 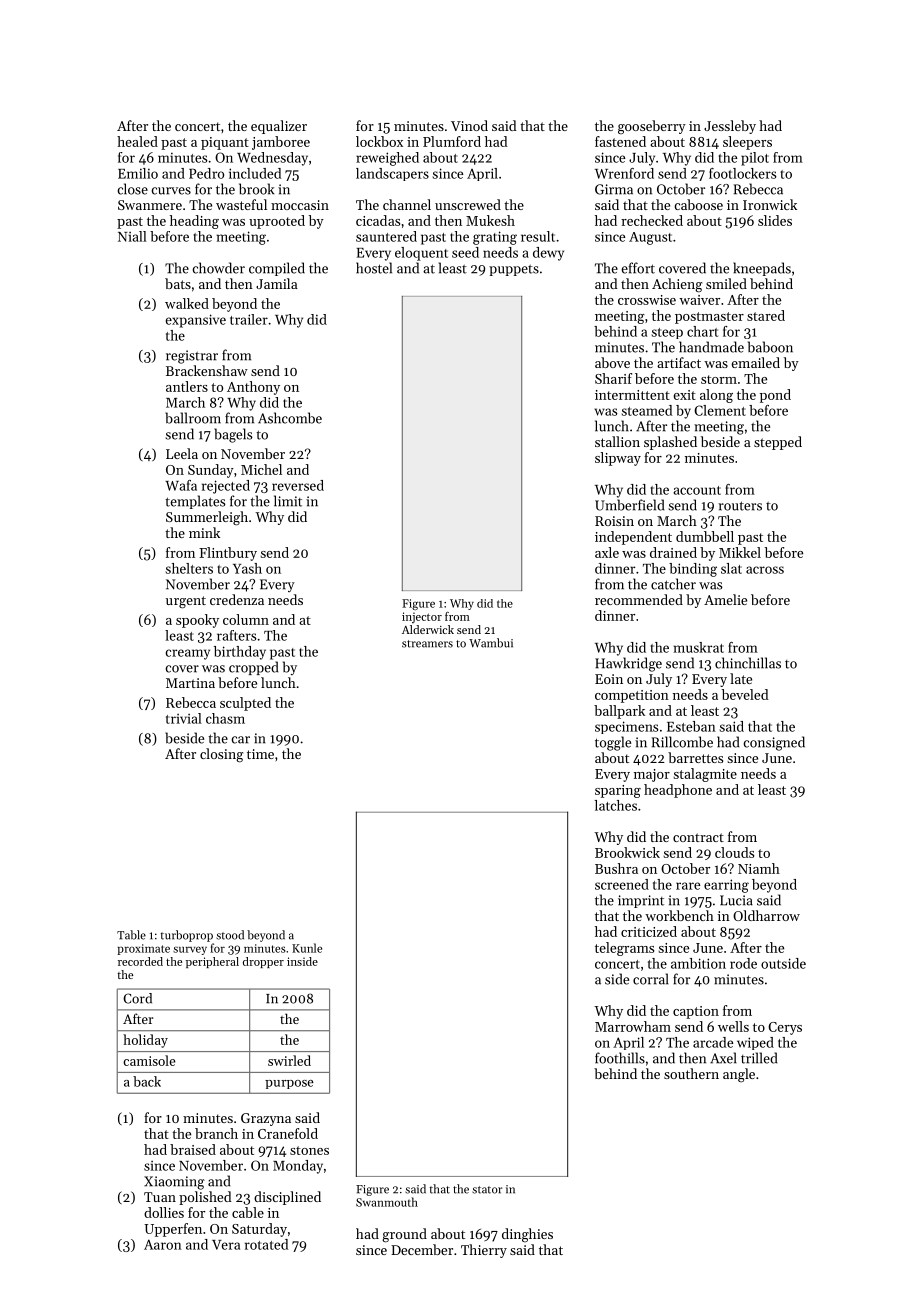 What do you see at coordinates (766, 915) in the screenshot?
I see `Oldharrow` at bounding box center [766, 915].
